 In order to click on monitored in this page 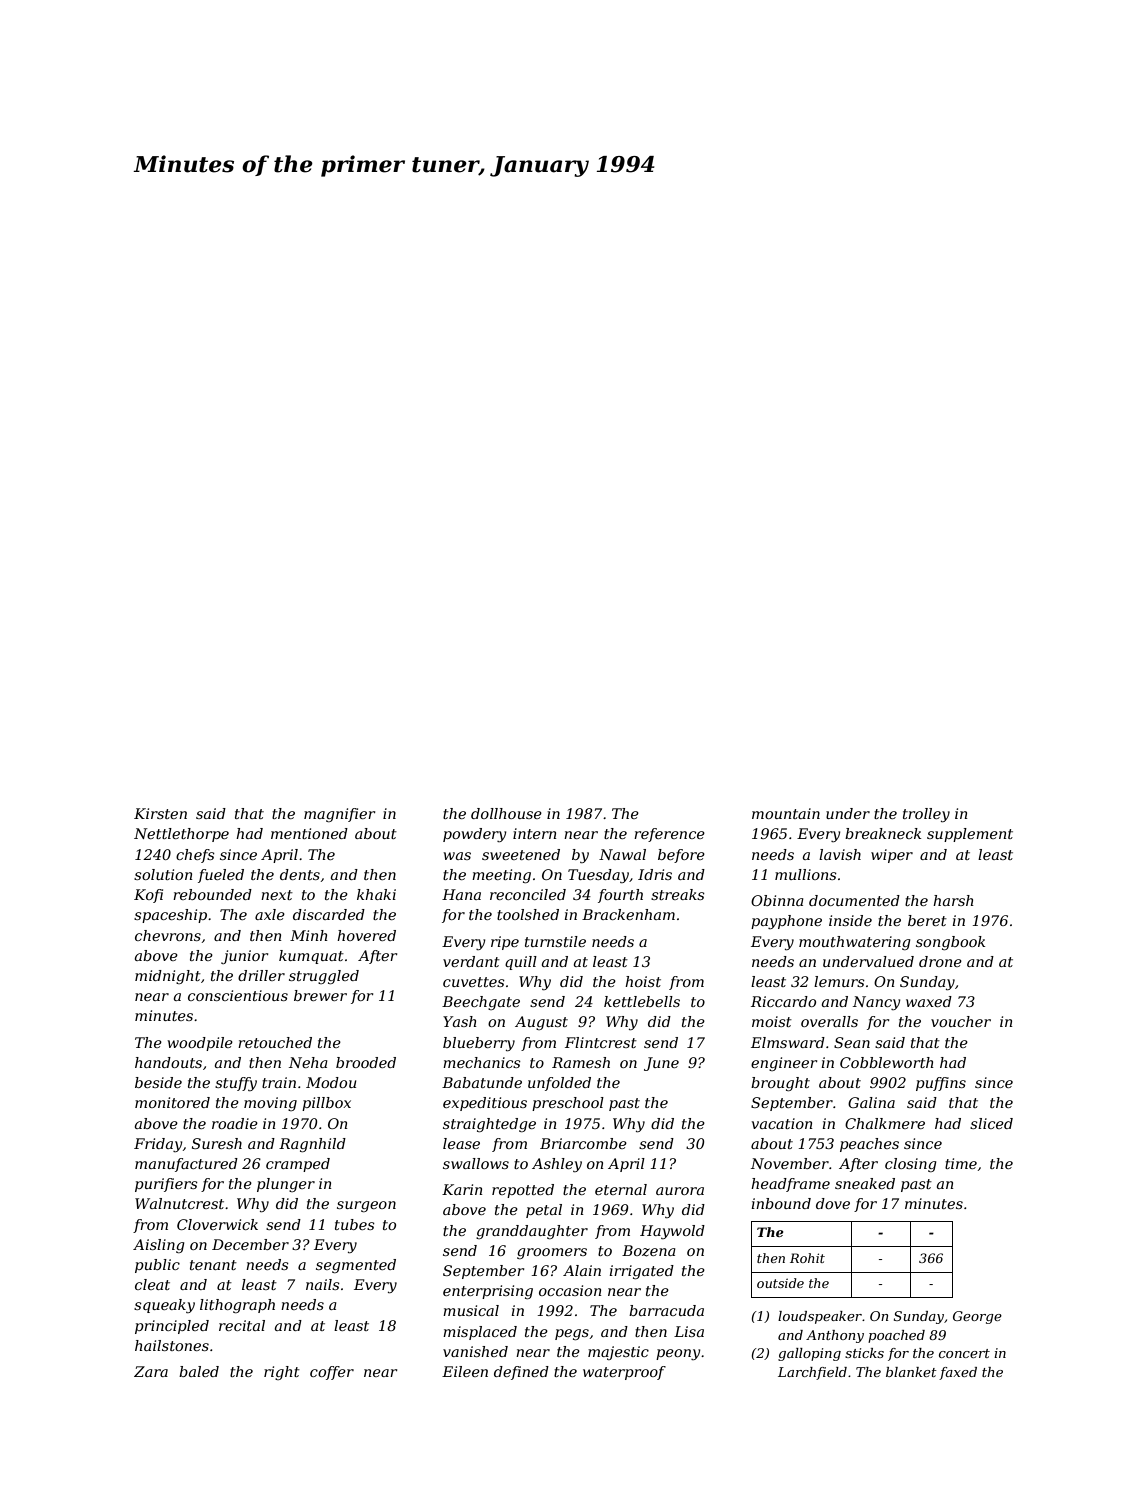, I will do `click(172, 1102)`.
